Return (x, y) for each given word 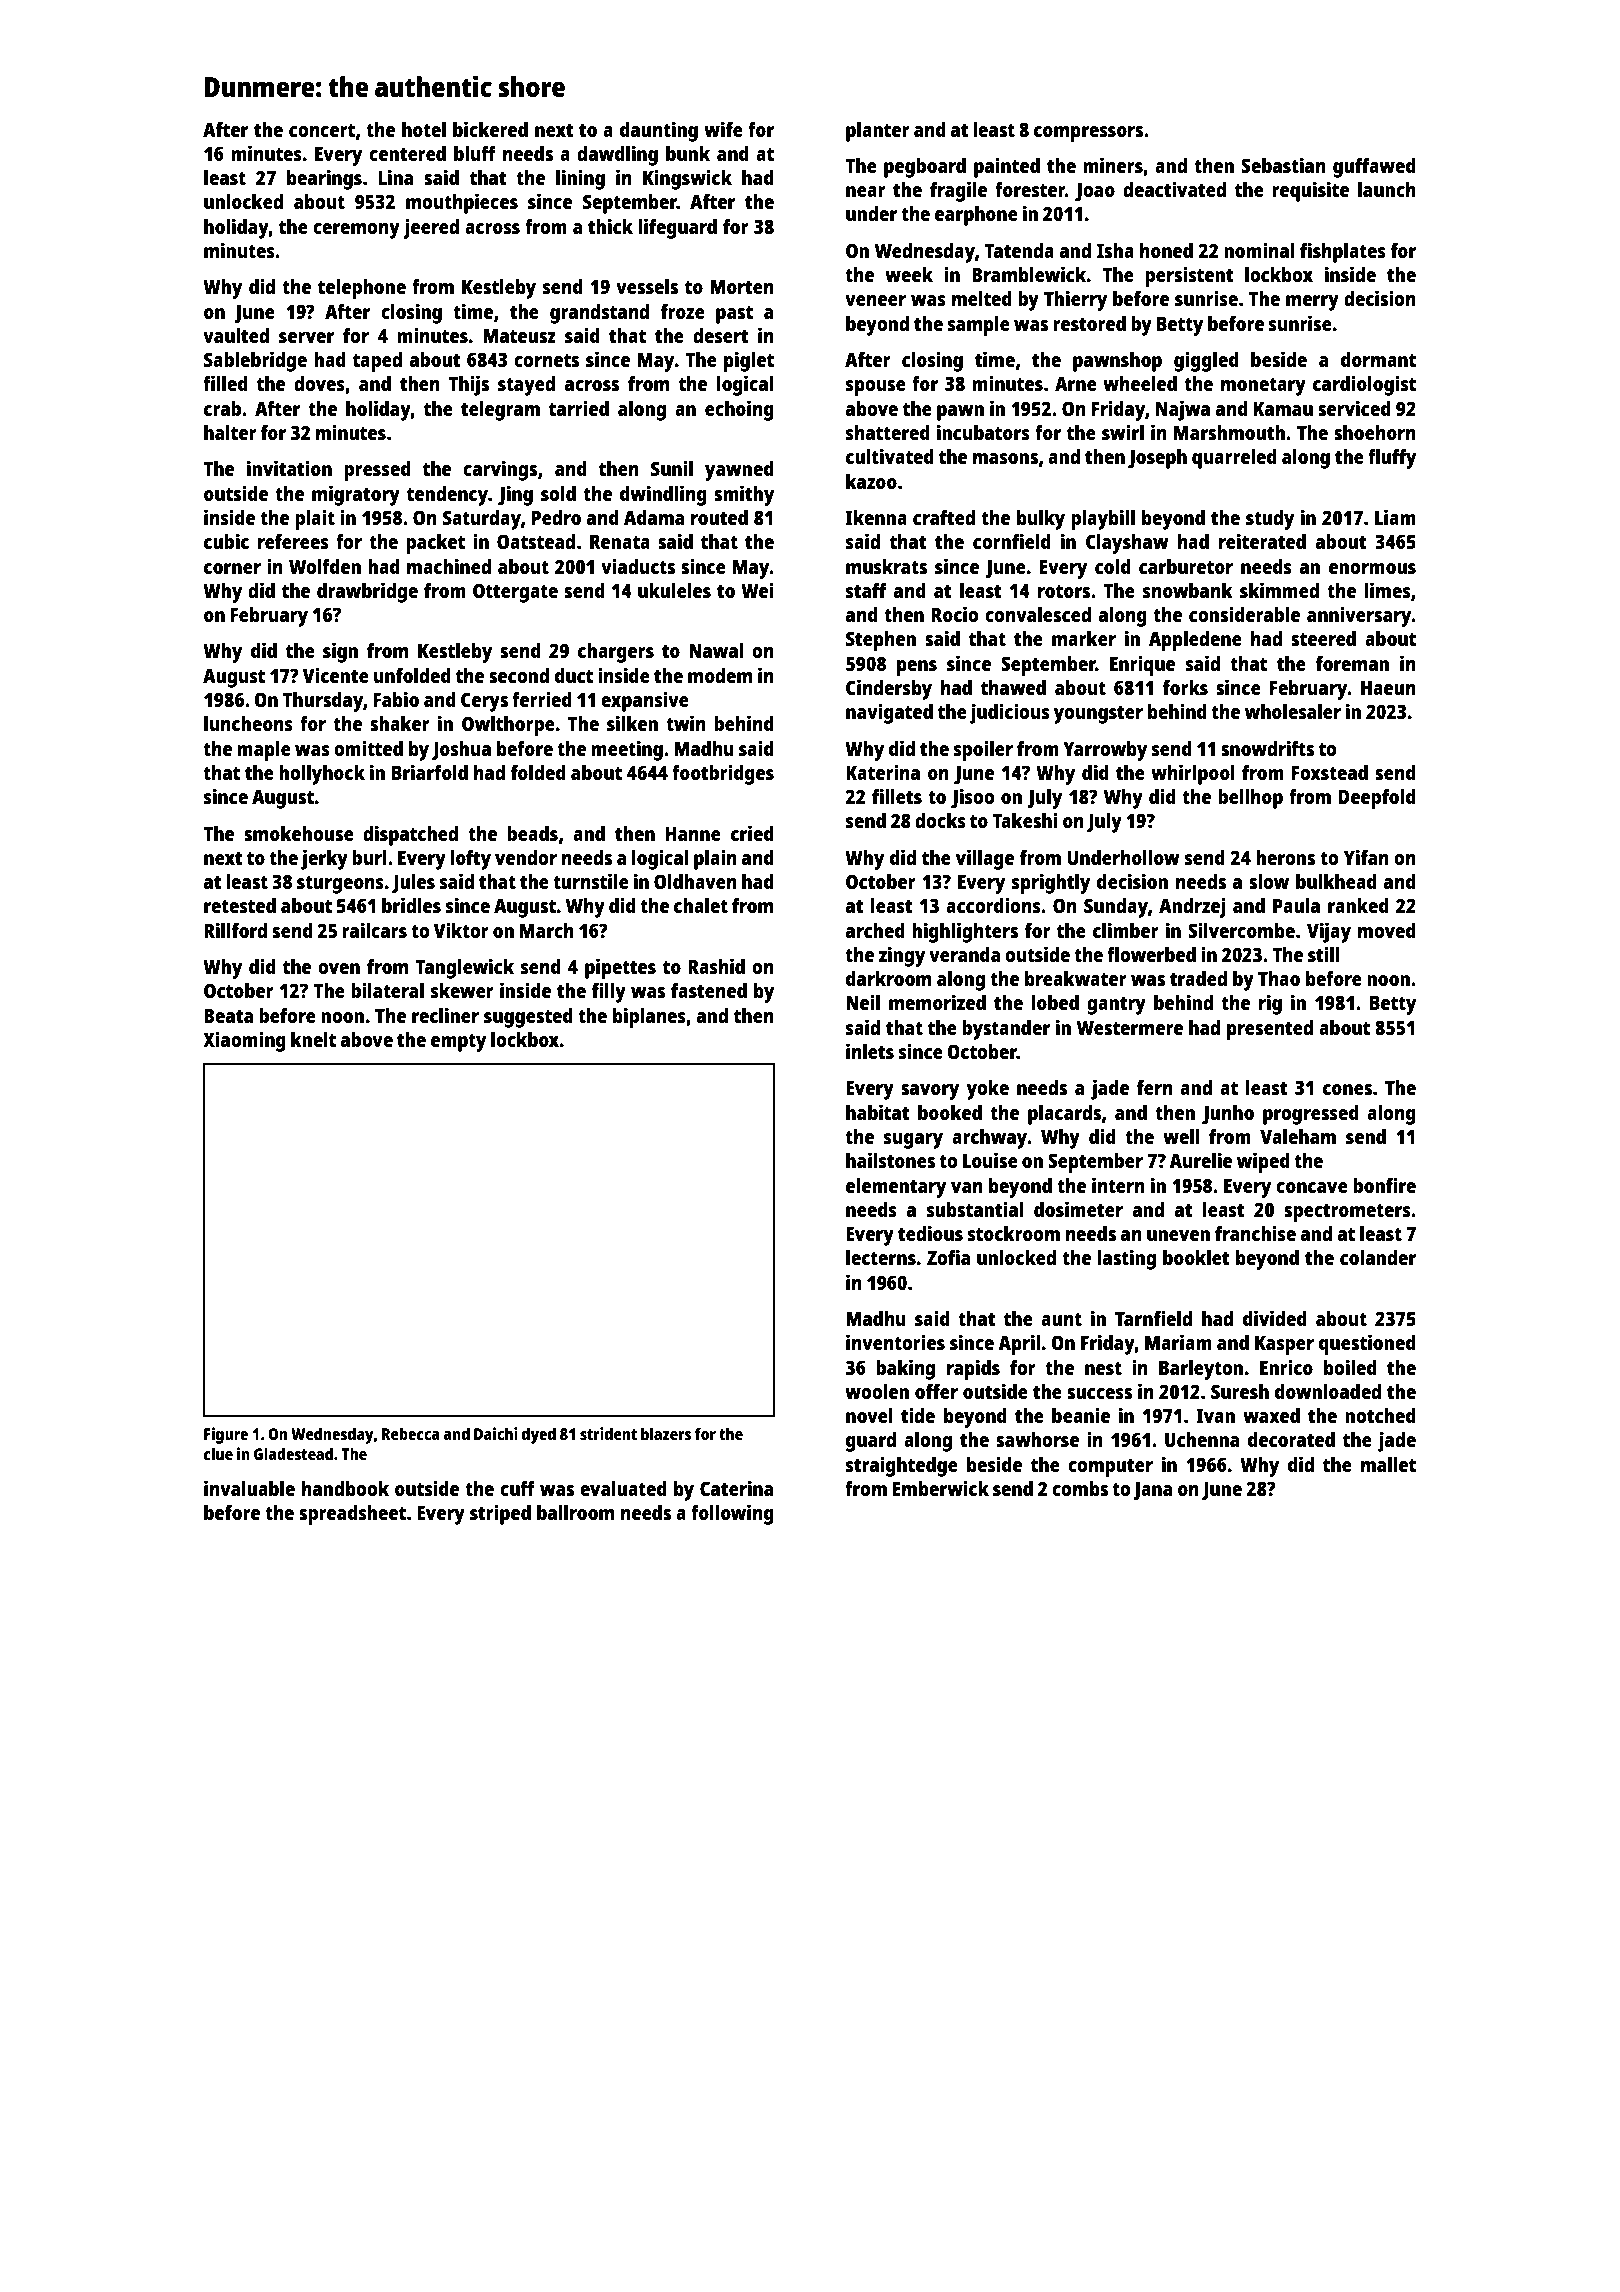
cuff (517, 1488)
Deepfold (1377, 799)
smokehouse (299, 833)
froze (683, 311)
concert (322, 130)
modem (720, 675)
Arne (1076, 384)
